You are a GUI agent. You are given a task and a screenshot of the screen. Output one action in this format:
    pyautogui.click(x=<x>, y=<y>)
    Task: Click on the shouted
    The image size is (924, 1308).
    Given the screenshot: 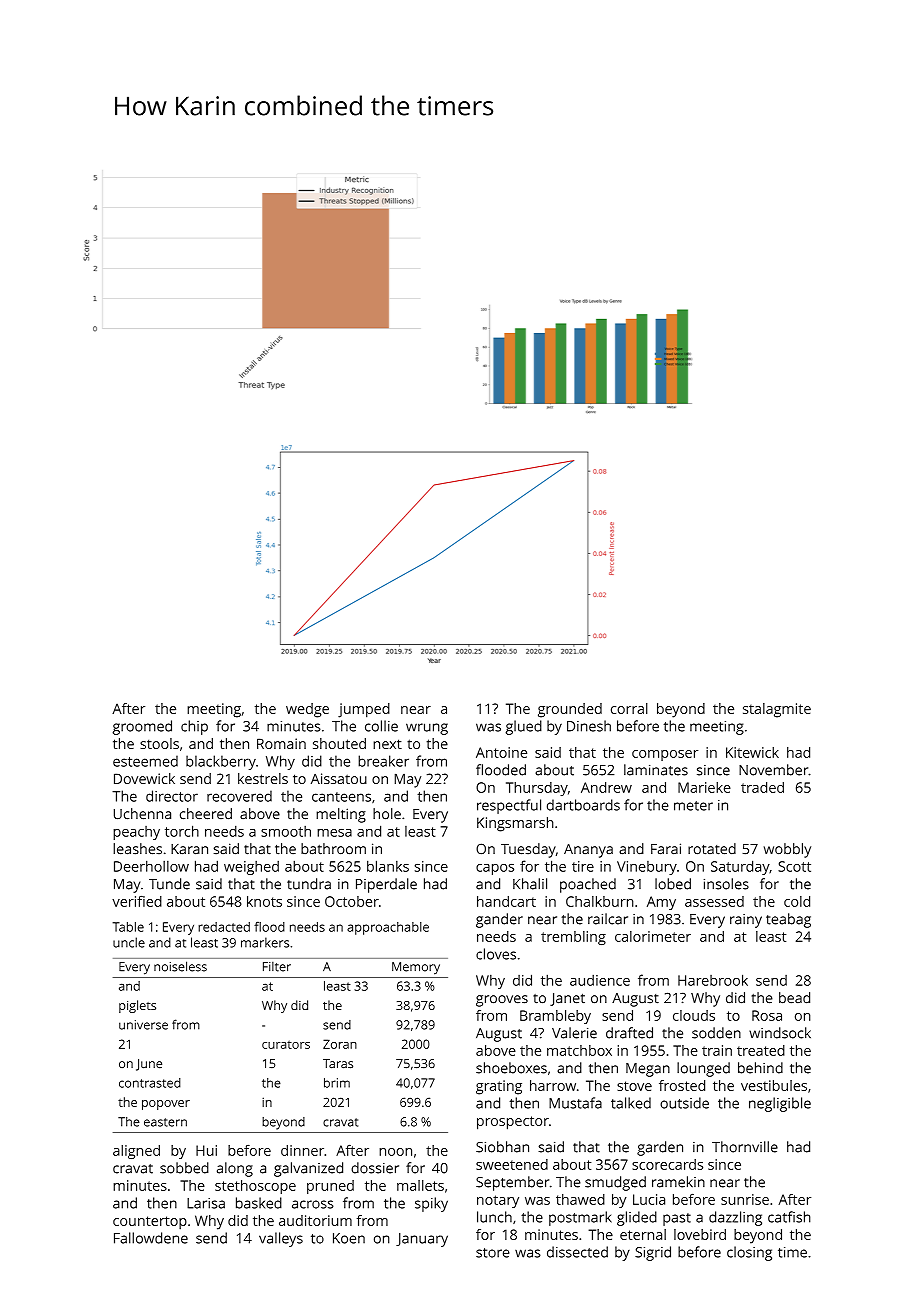 What is the action you would take?
    pyautogui.click(x=339, y=743)
